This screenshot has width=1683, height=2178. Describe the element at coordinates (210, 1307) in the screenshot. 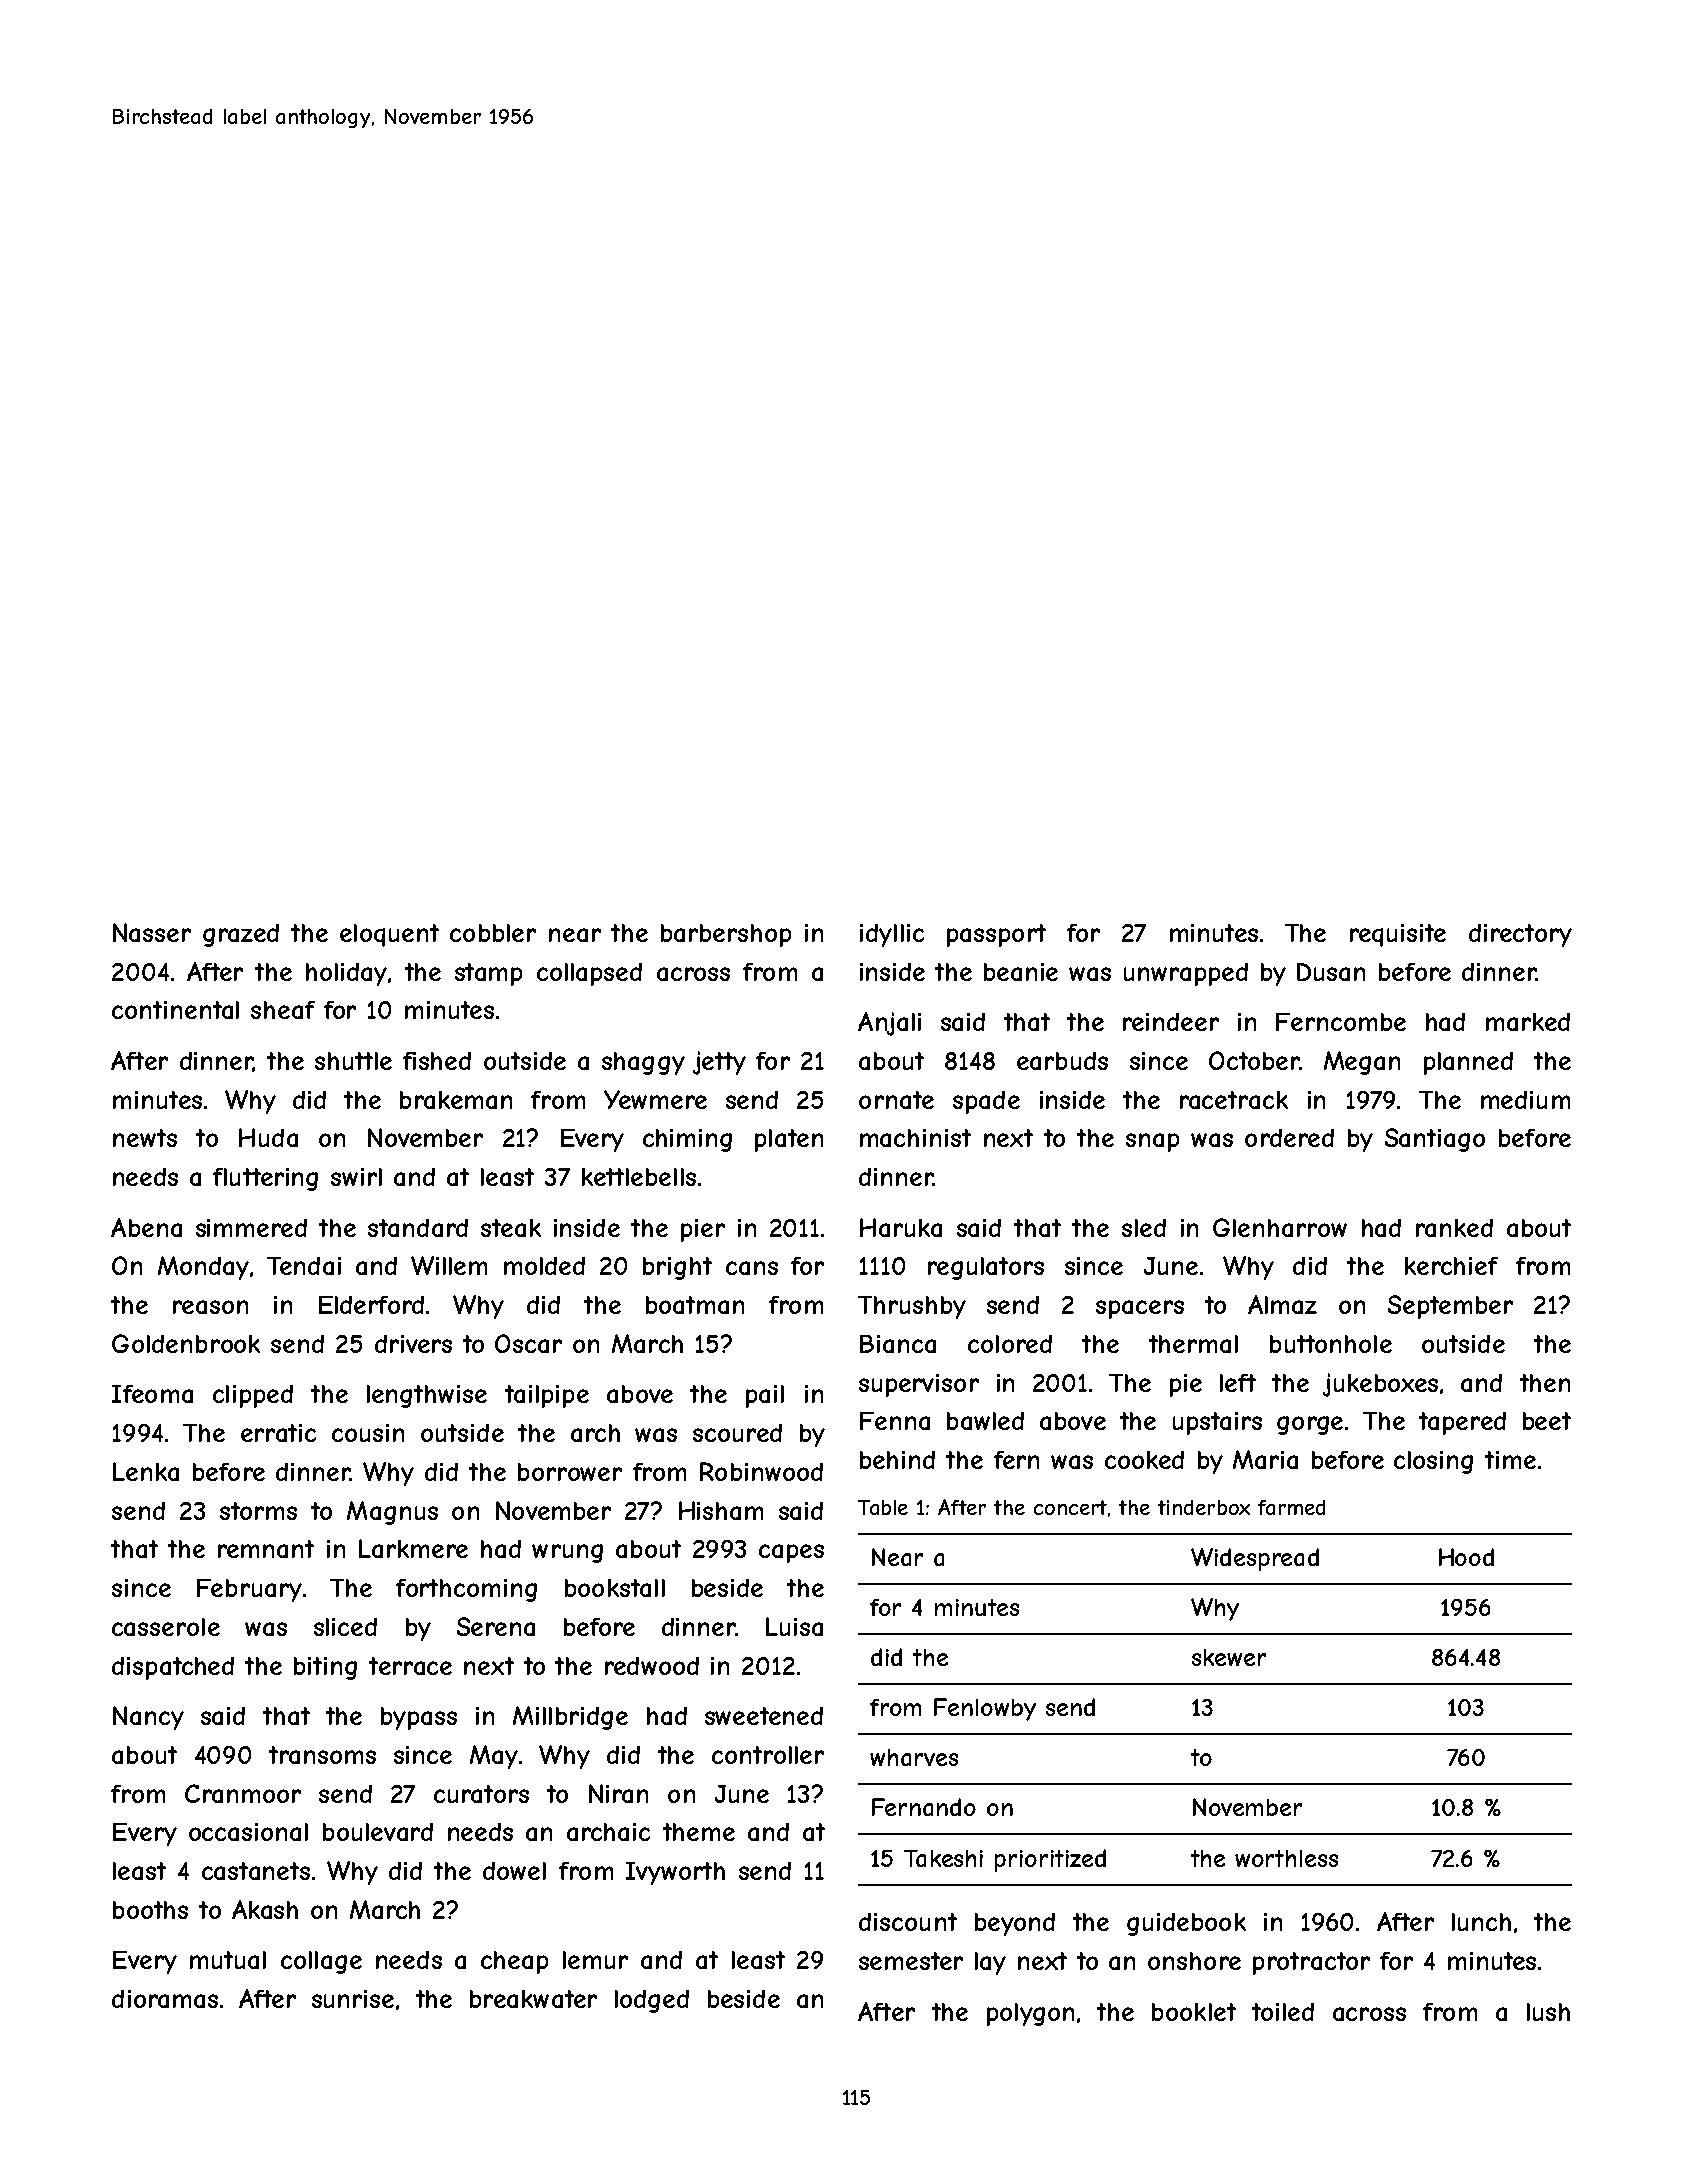

I see `reason` at that location.
